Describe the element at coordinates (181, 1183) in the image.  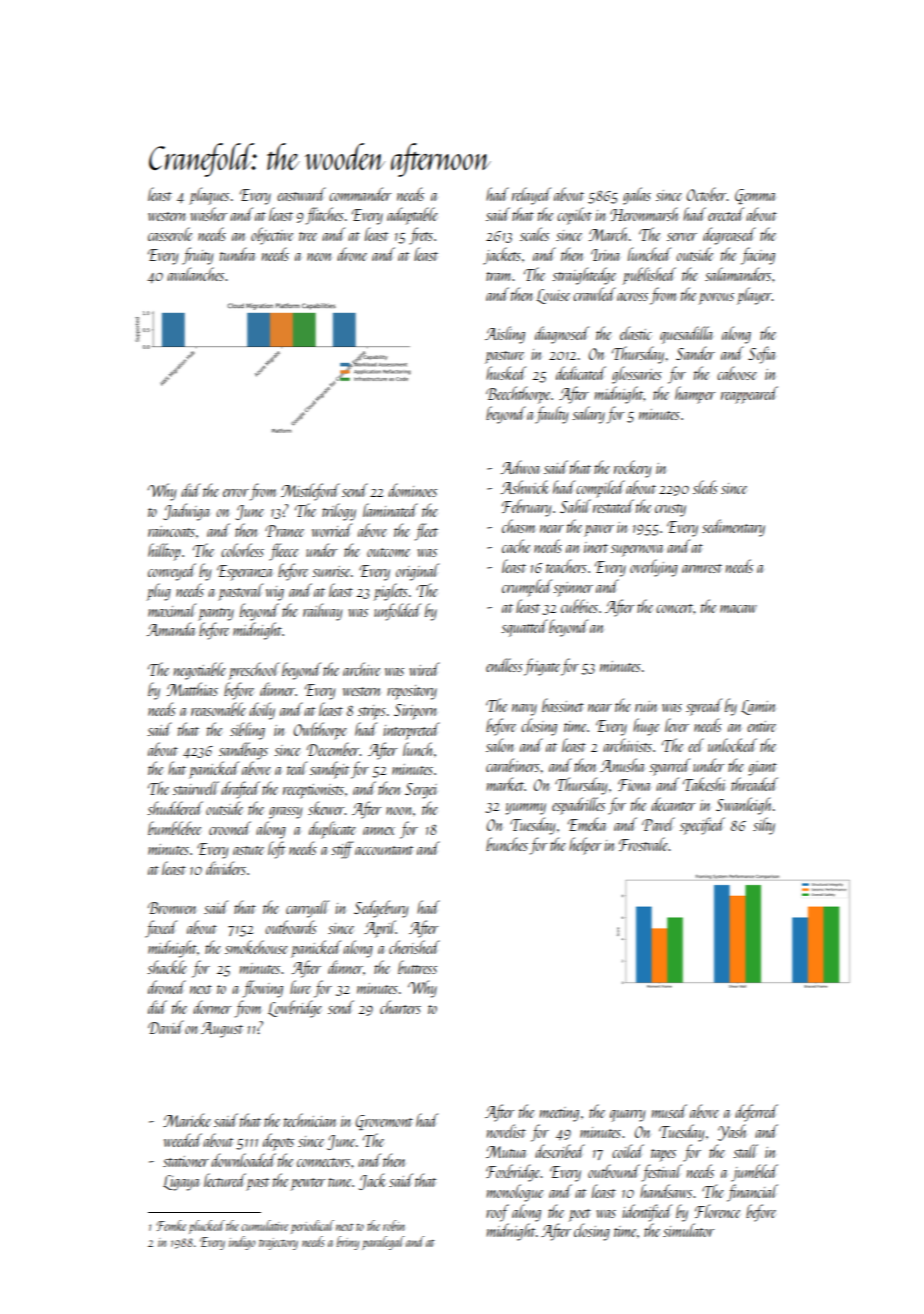
I see `Ligaya` at that location.
